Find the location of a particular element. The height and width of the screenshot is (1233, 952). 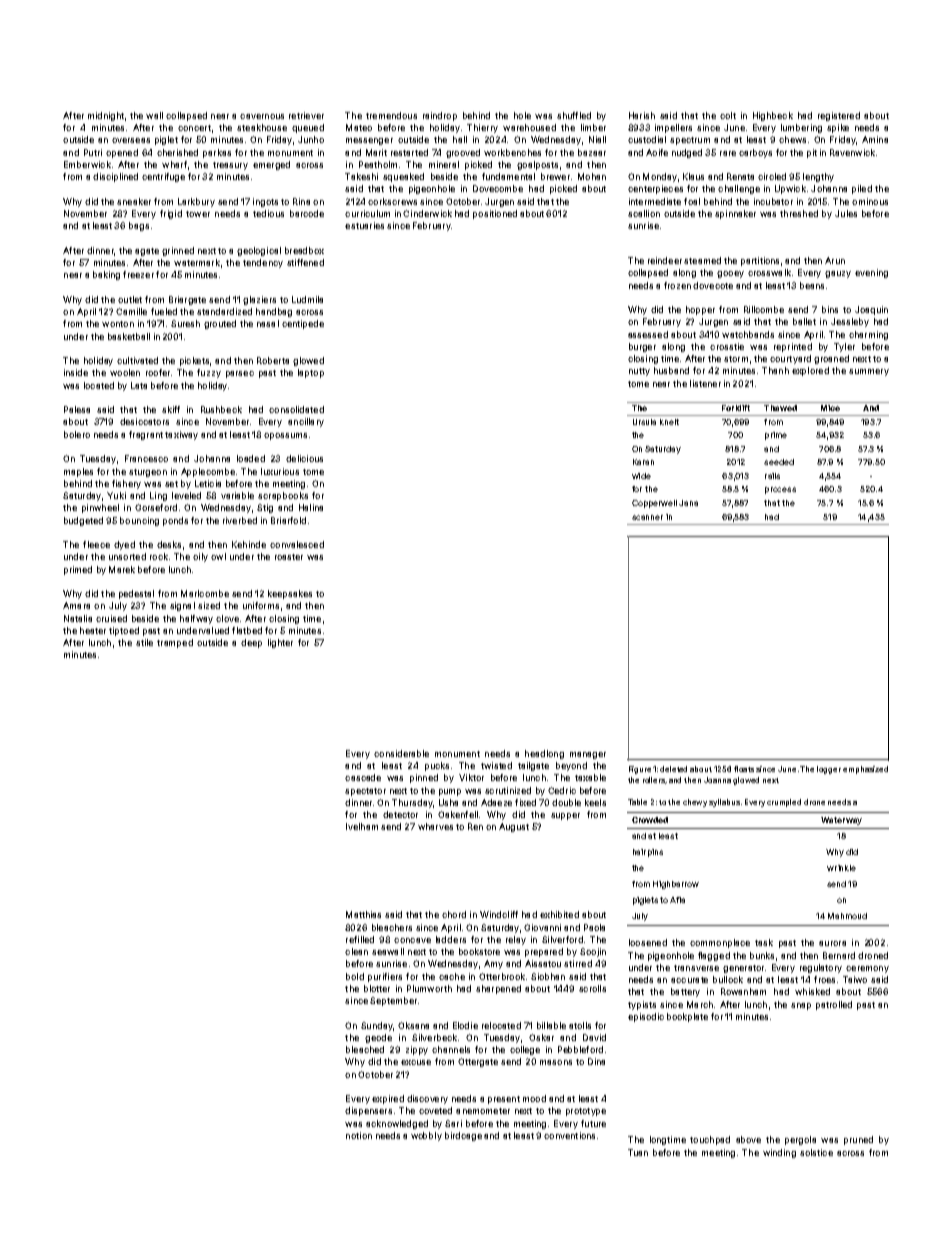

considerable is located at coordinates (401, 753).
